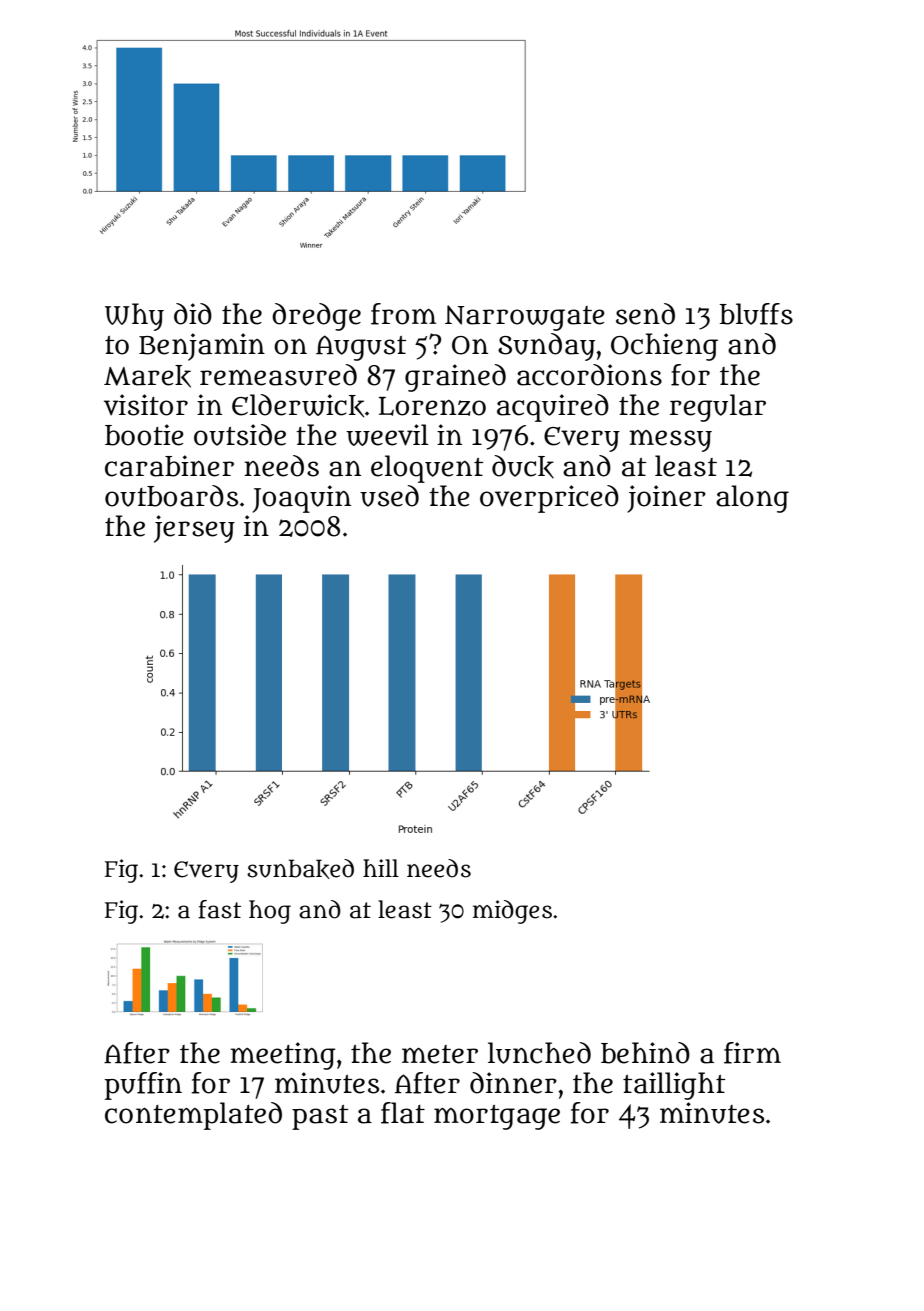  What do you see at coordinates (512, 912) in the document?
I see `midges` at bounding box center [512, 912].
